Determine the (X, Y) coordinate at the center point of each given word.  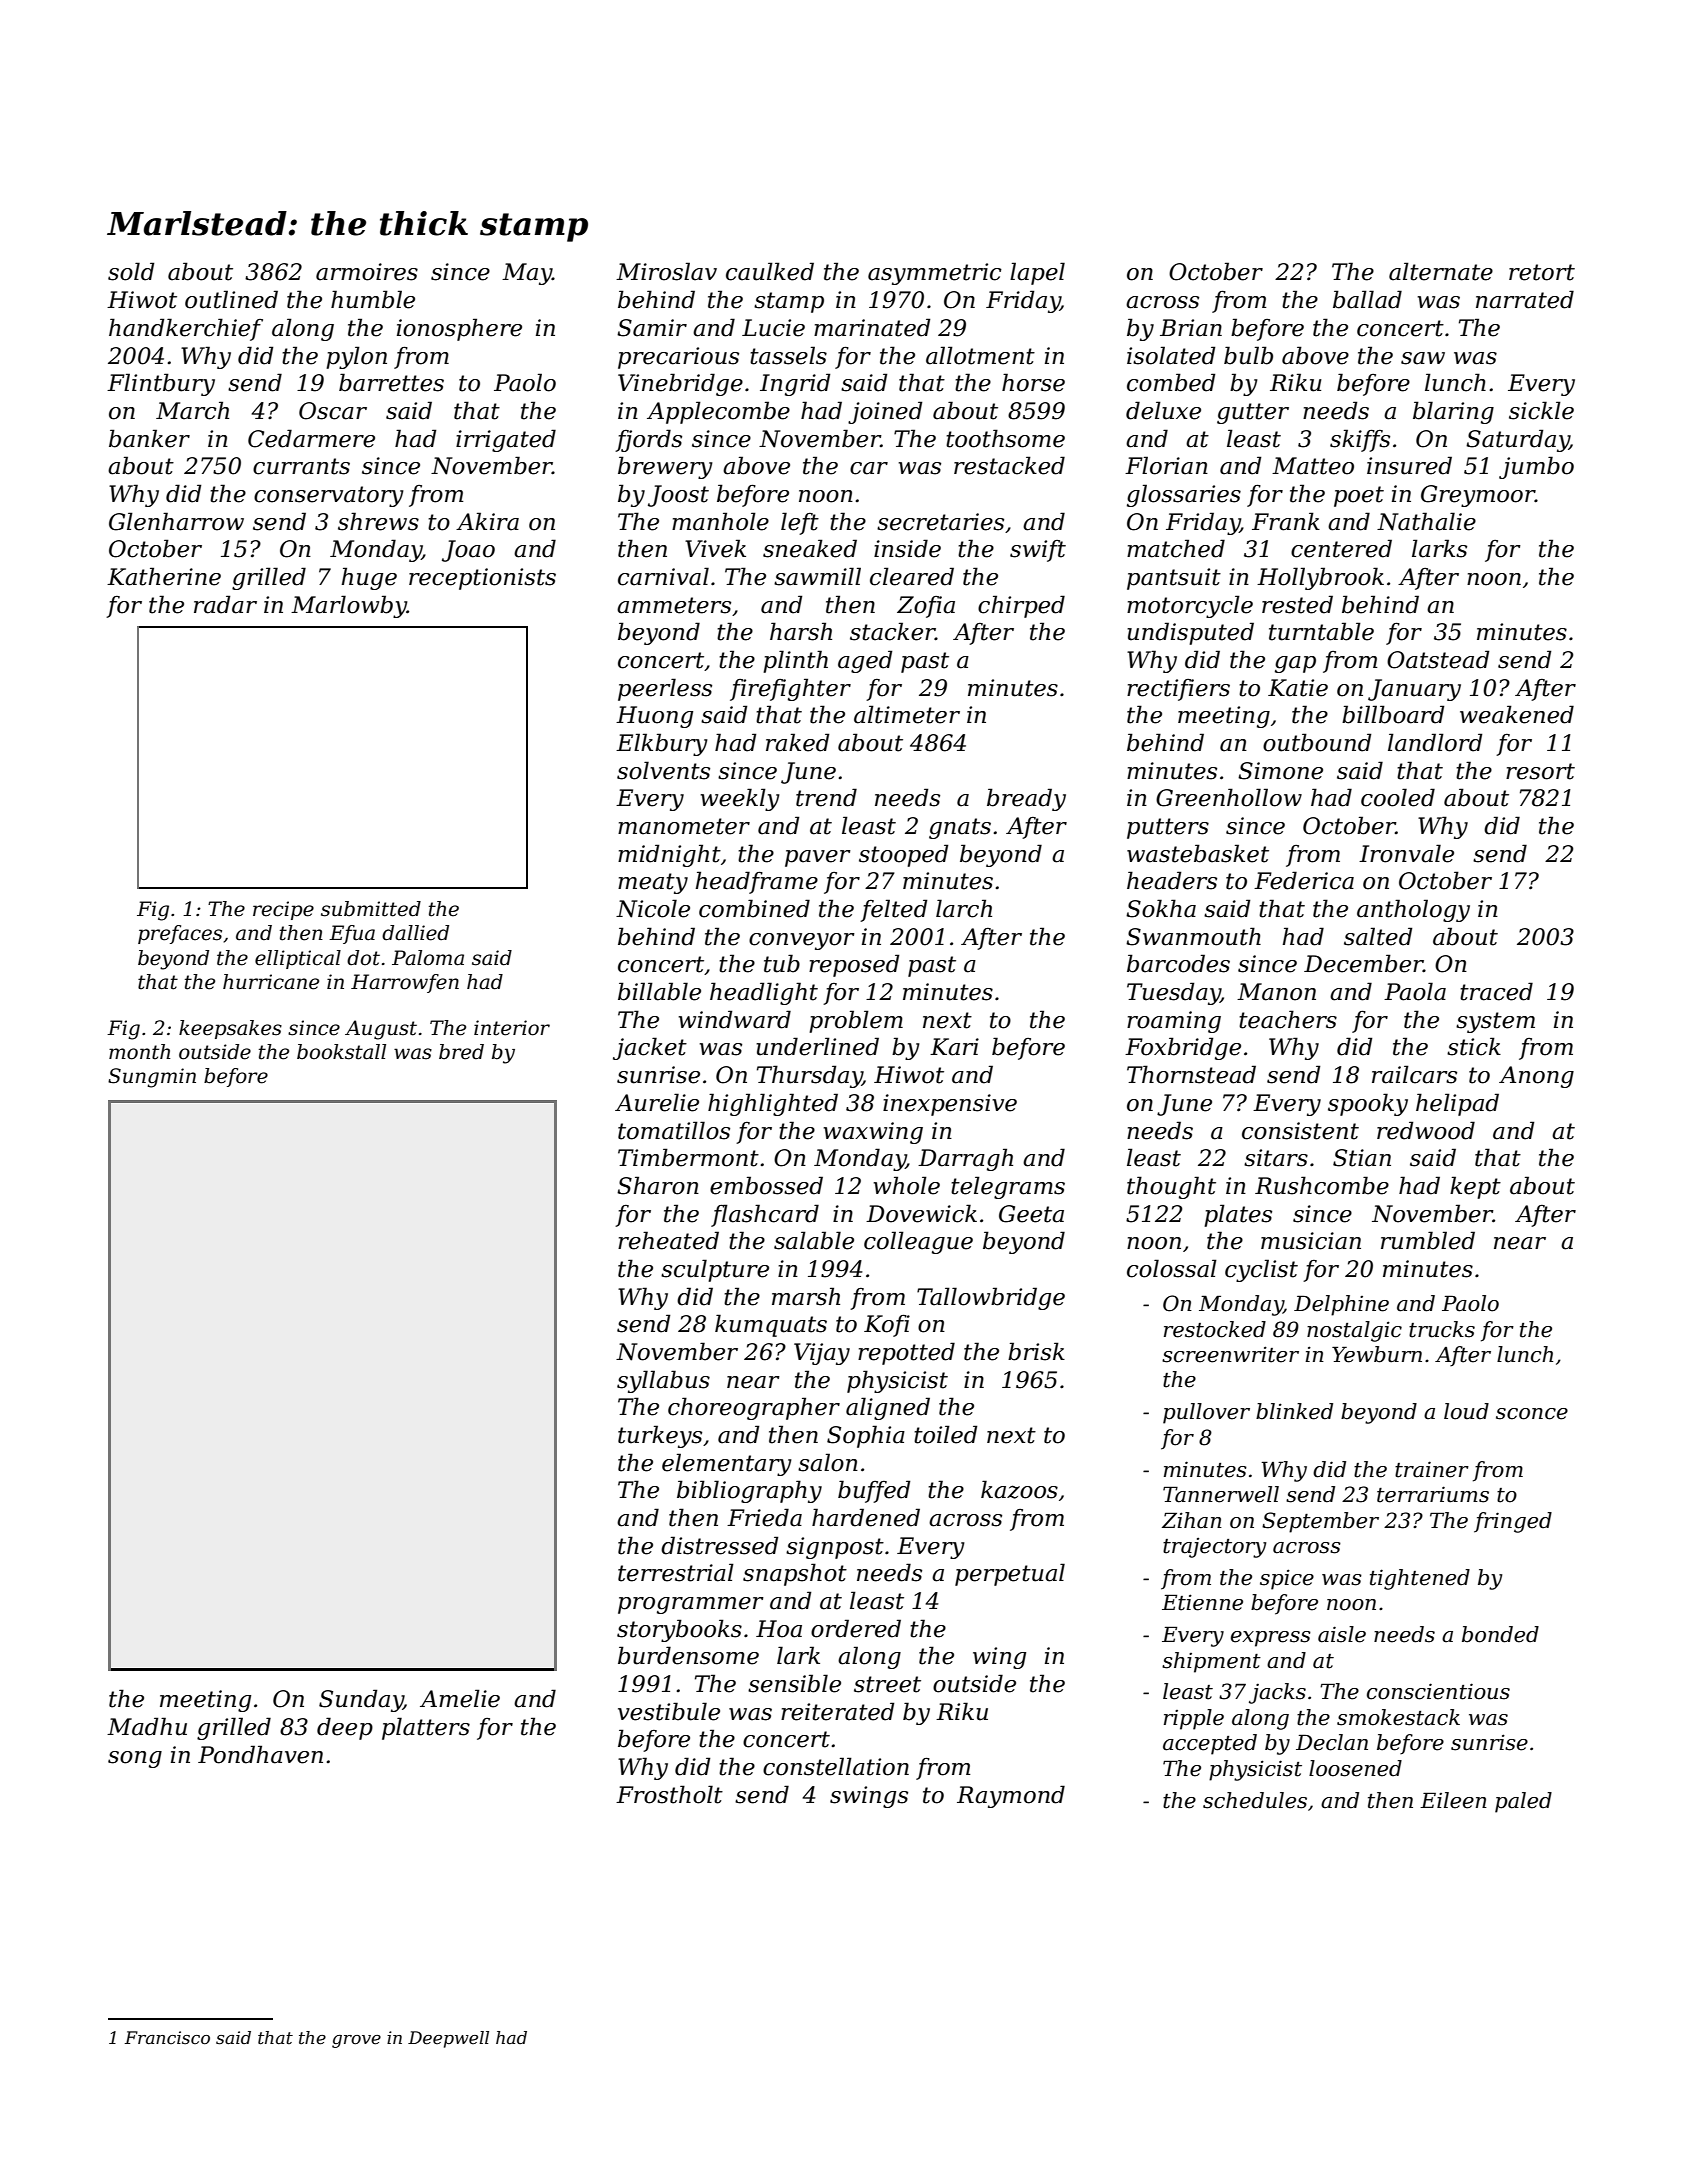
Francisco (167, 2037)
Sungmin (152, 1078)
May (527, 274)
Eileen (1453, 1800)
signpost (835, 1548)
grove (356, 2041)
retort (1542, 272)
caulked (770, 271)
